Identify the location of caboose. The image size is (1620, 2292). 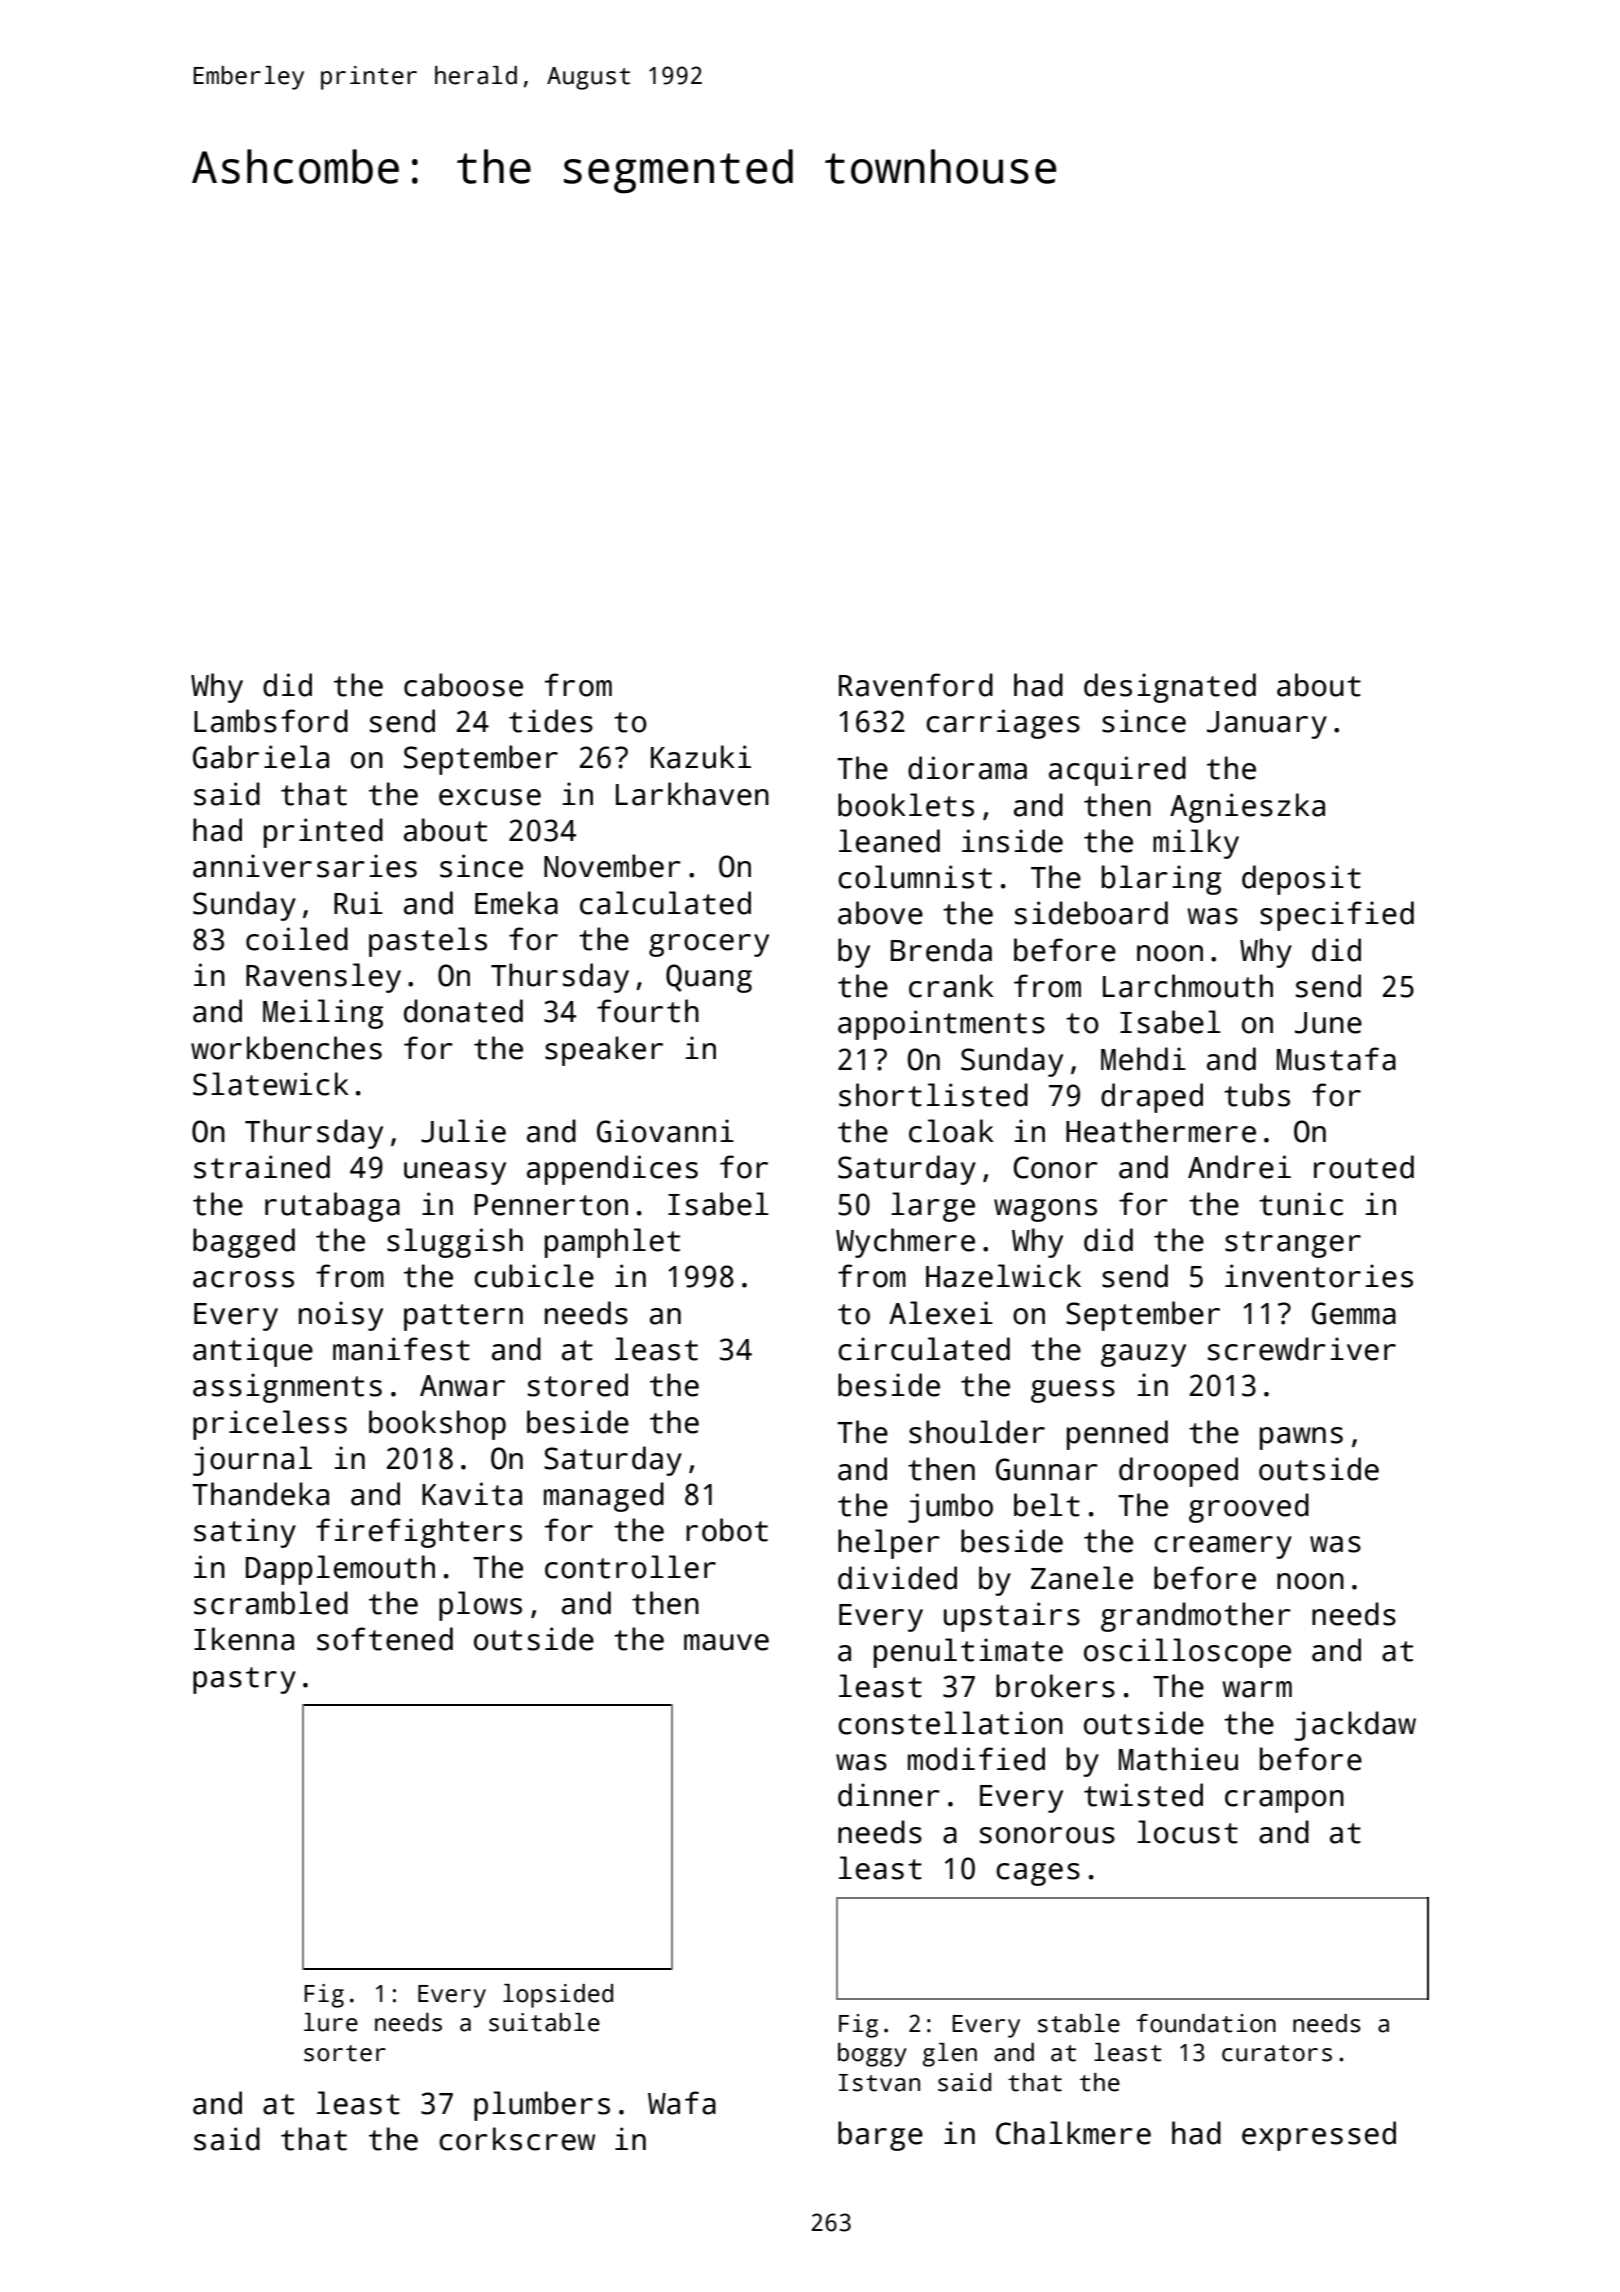
(463, 685).
